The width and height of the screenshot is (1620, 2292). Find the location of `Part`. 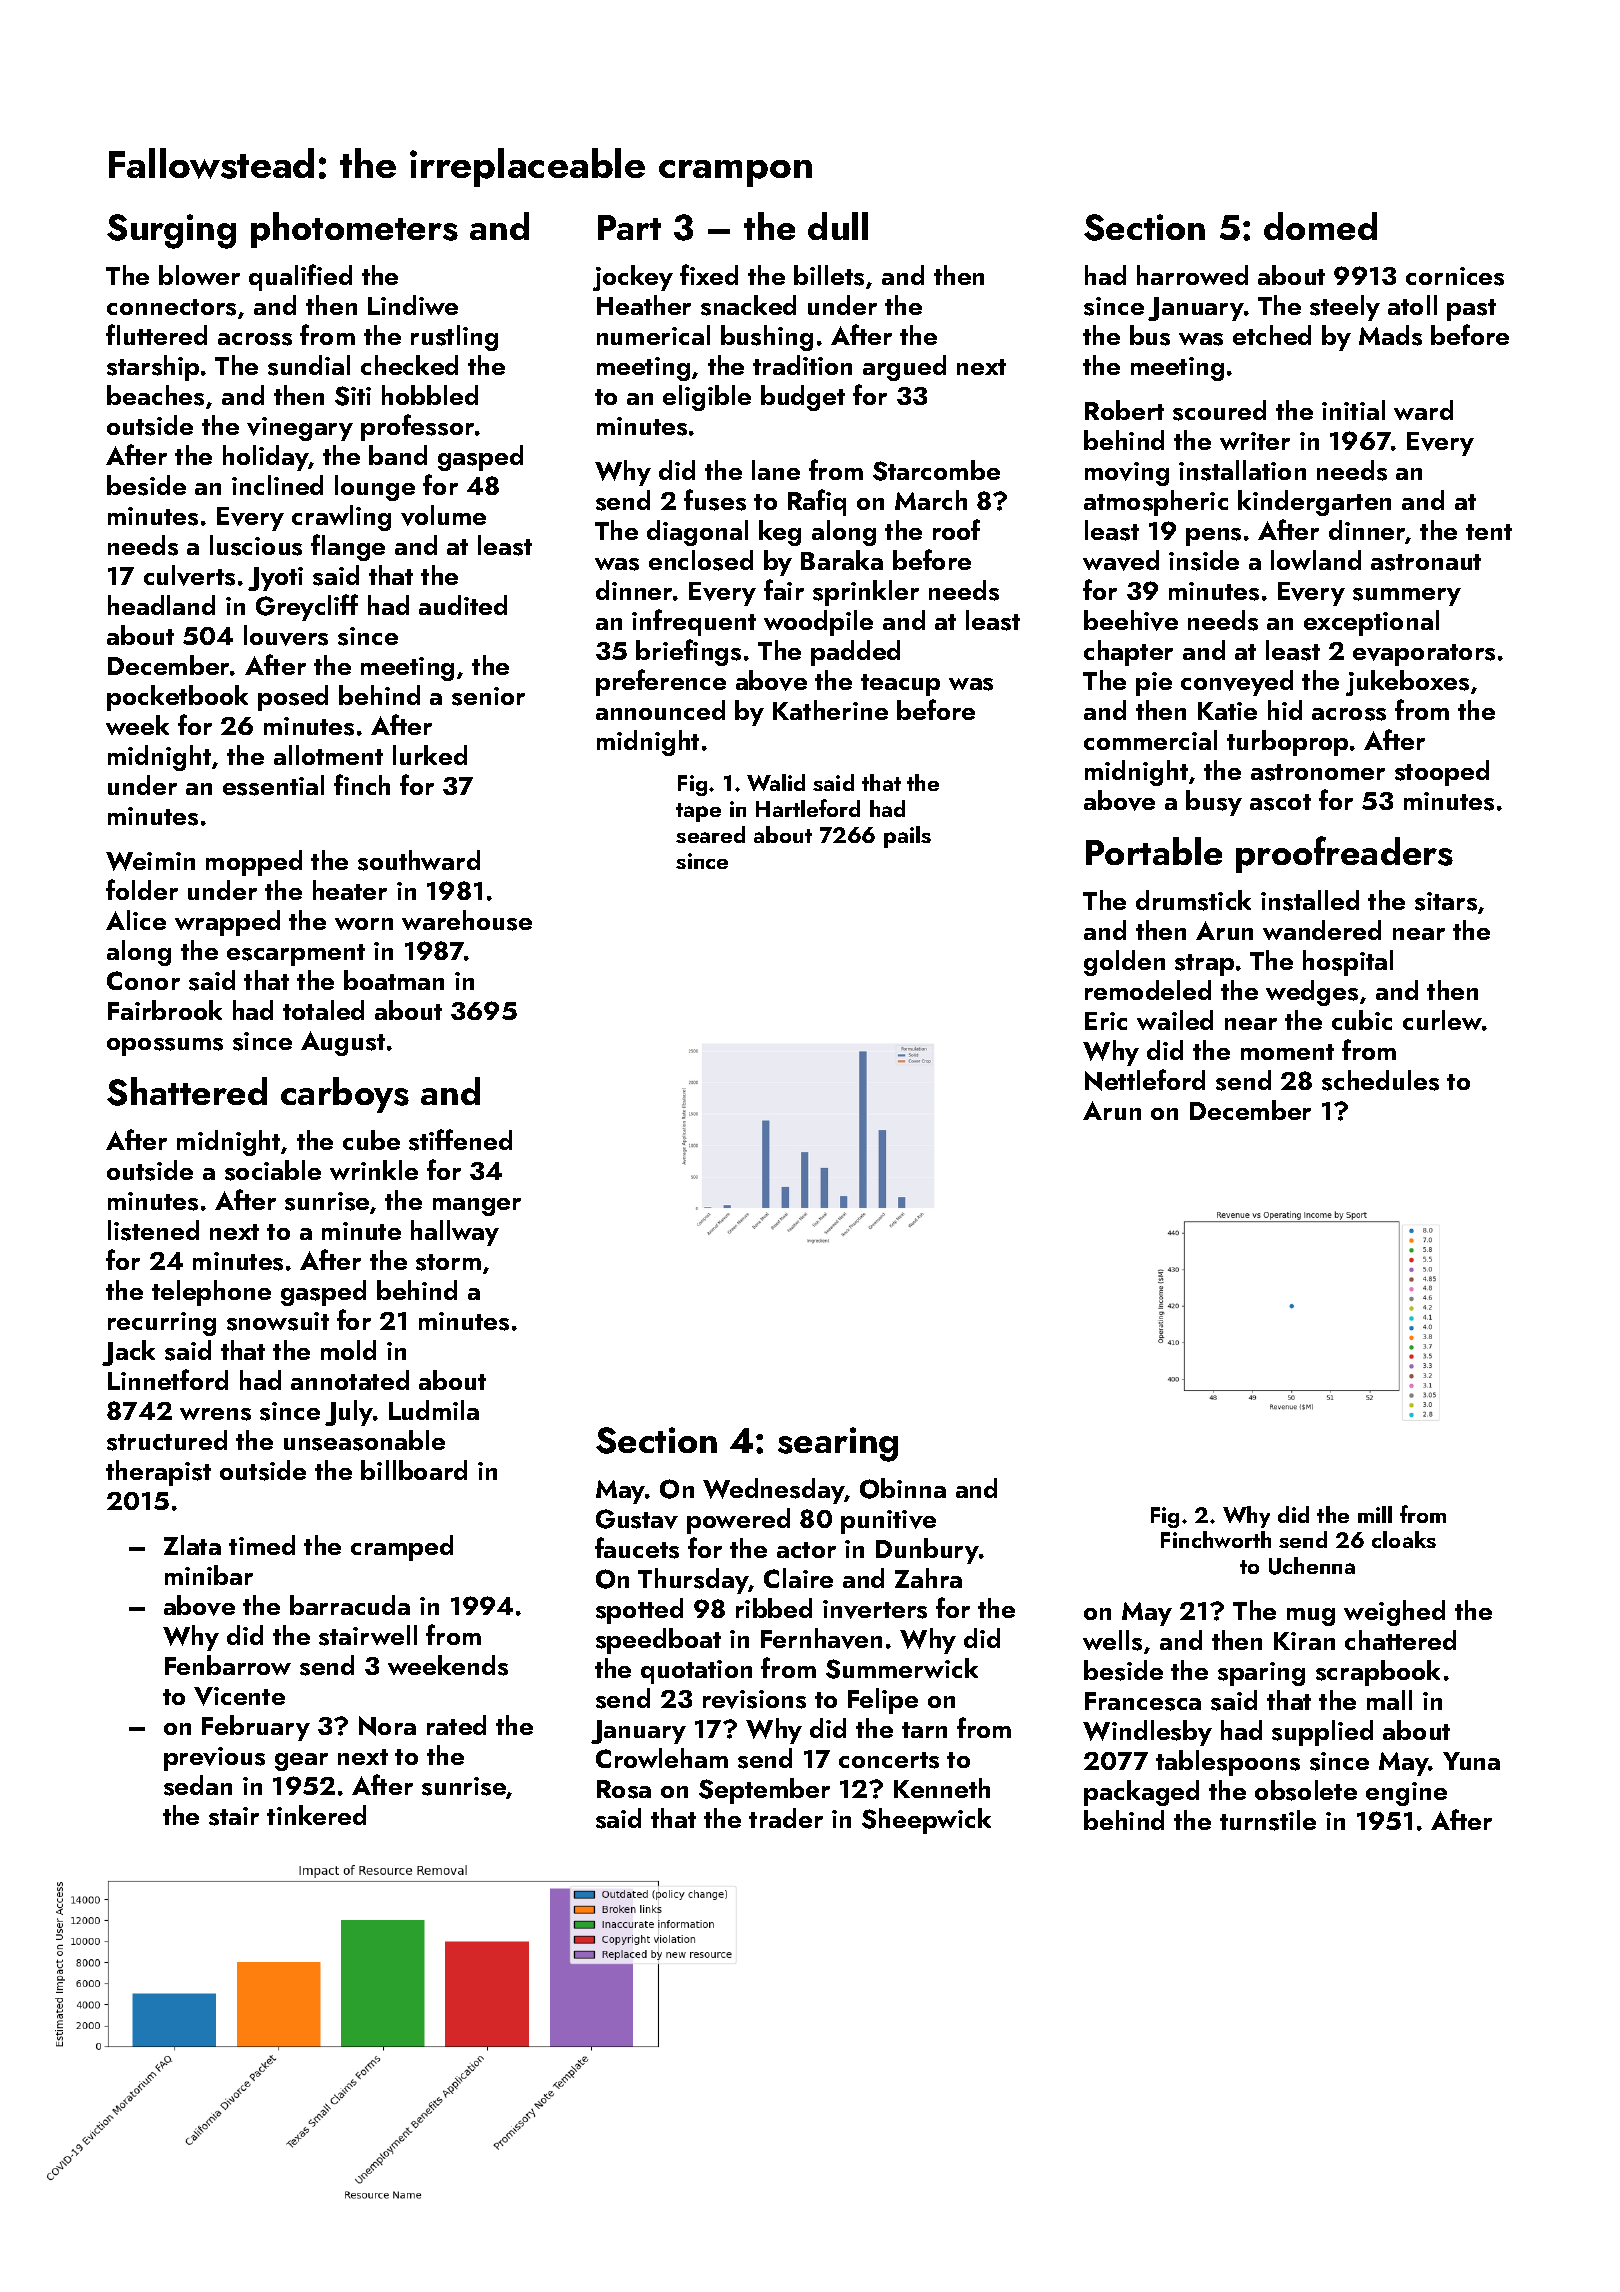

Part is located at coordinates (629, 227).
